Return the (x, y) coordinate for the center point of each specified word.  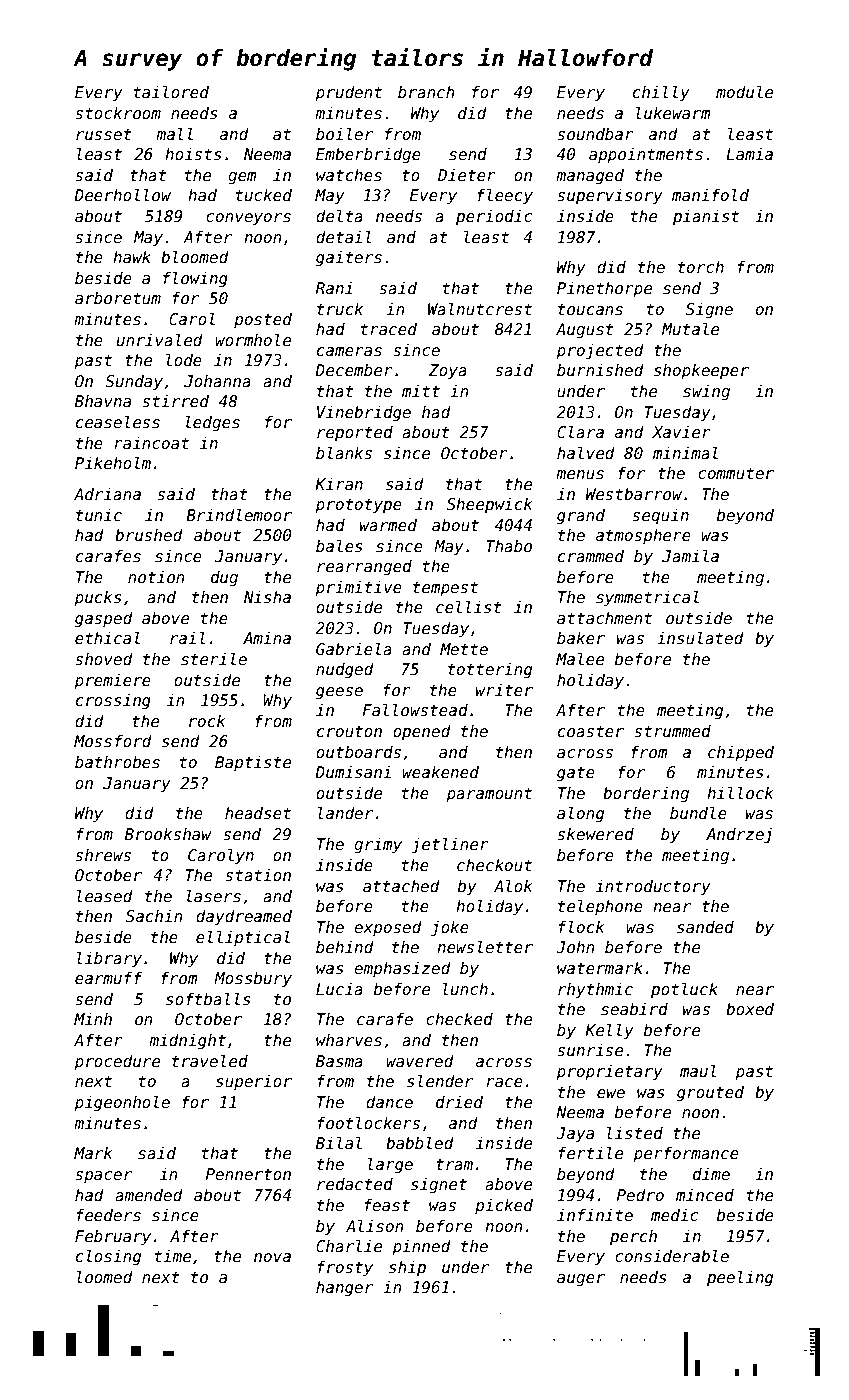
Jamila (690, 555)
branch (426, 92)
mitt (421, 391)
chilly (661, 93)
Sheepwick (490, 505)
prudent (348, 94)
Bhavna (103, 401)
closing (108, 1257)
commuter (736, 473)
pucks (98, 599)
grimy (378, 846)
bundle (698, 812)
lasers (214, 895)
